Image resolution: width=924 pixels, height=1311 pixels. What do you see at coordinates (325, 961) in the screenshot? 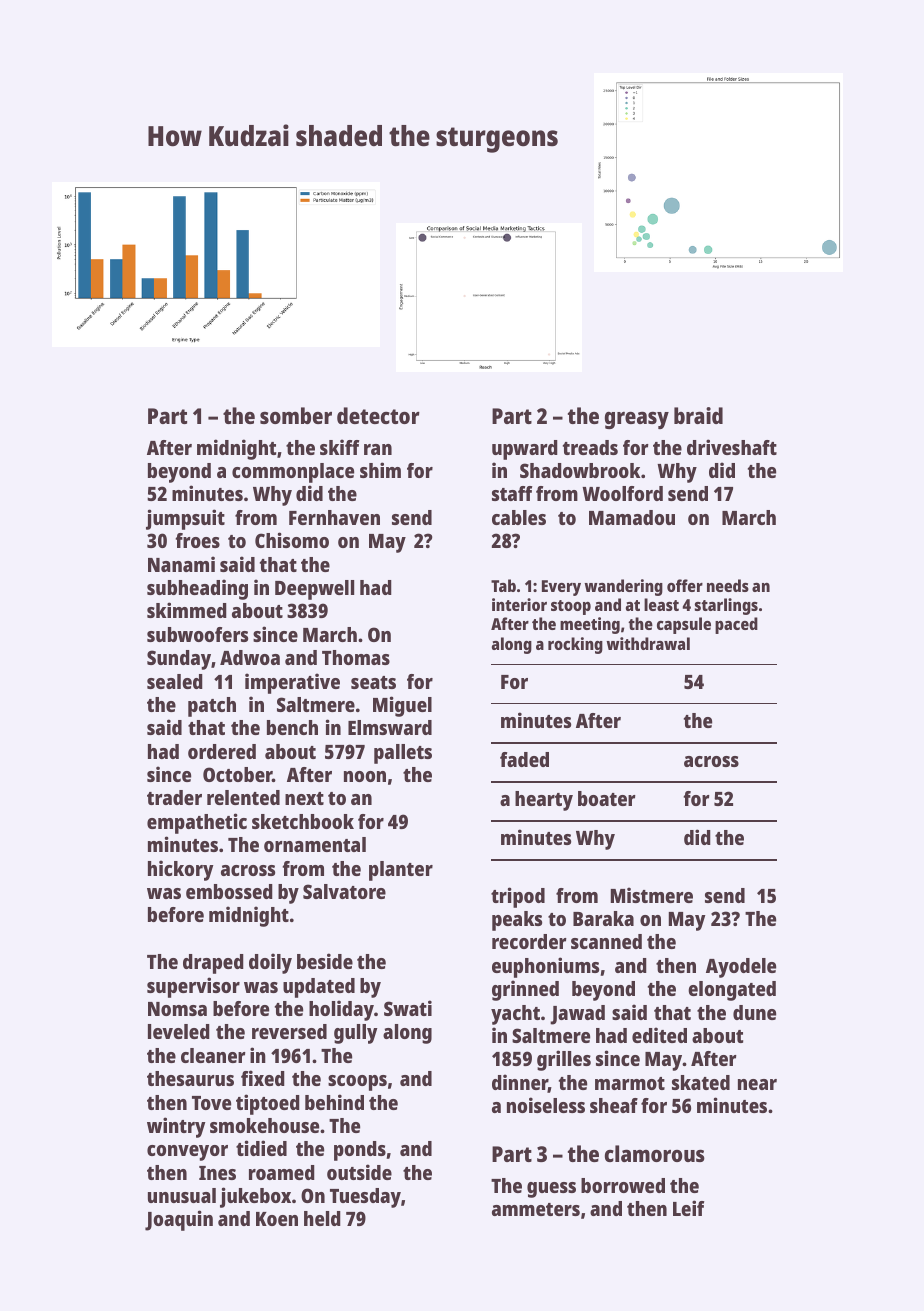
I see `beside` at bounding box center [325, 961].
